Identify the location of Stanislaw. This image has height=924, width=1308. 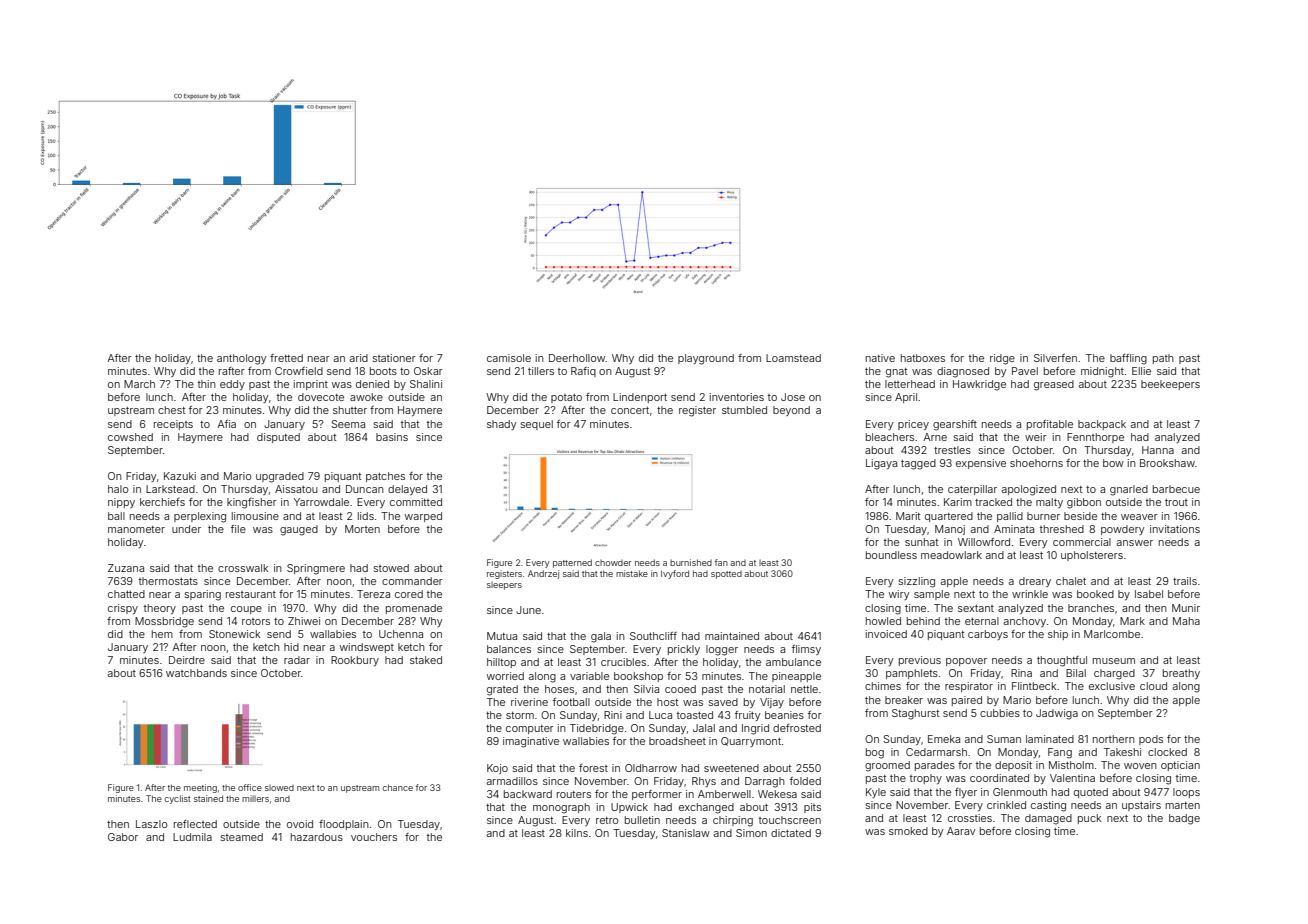
(686, 833).
